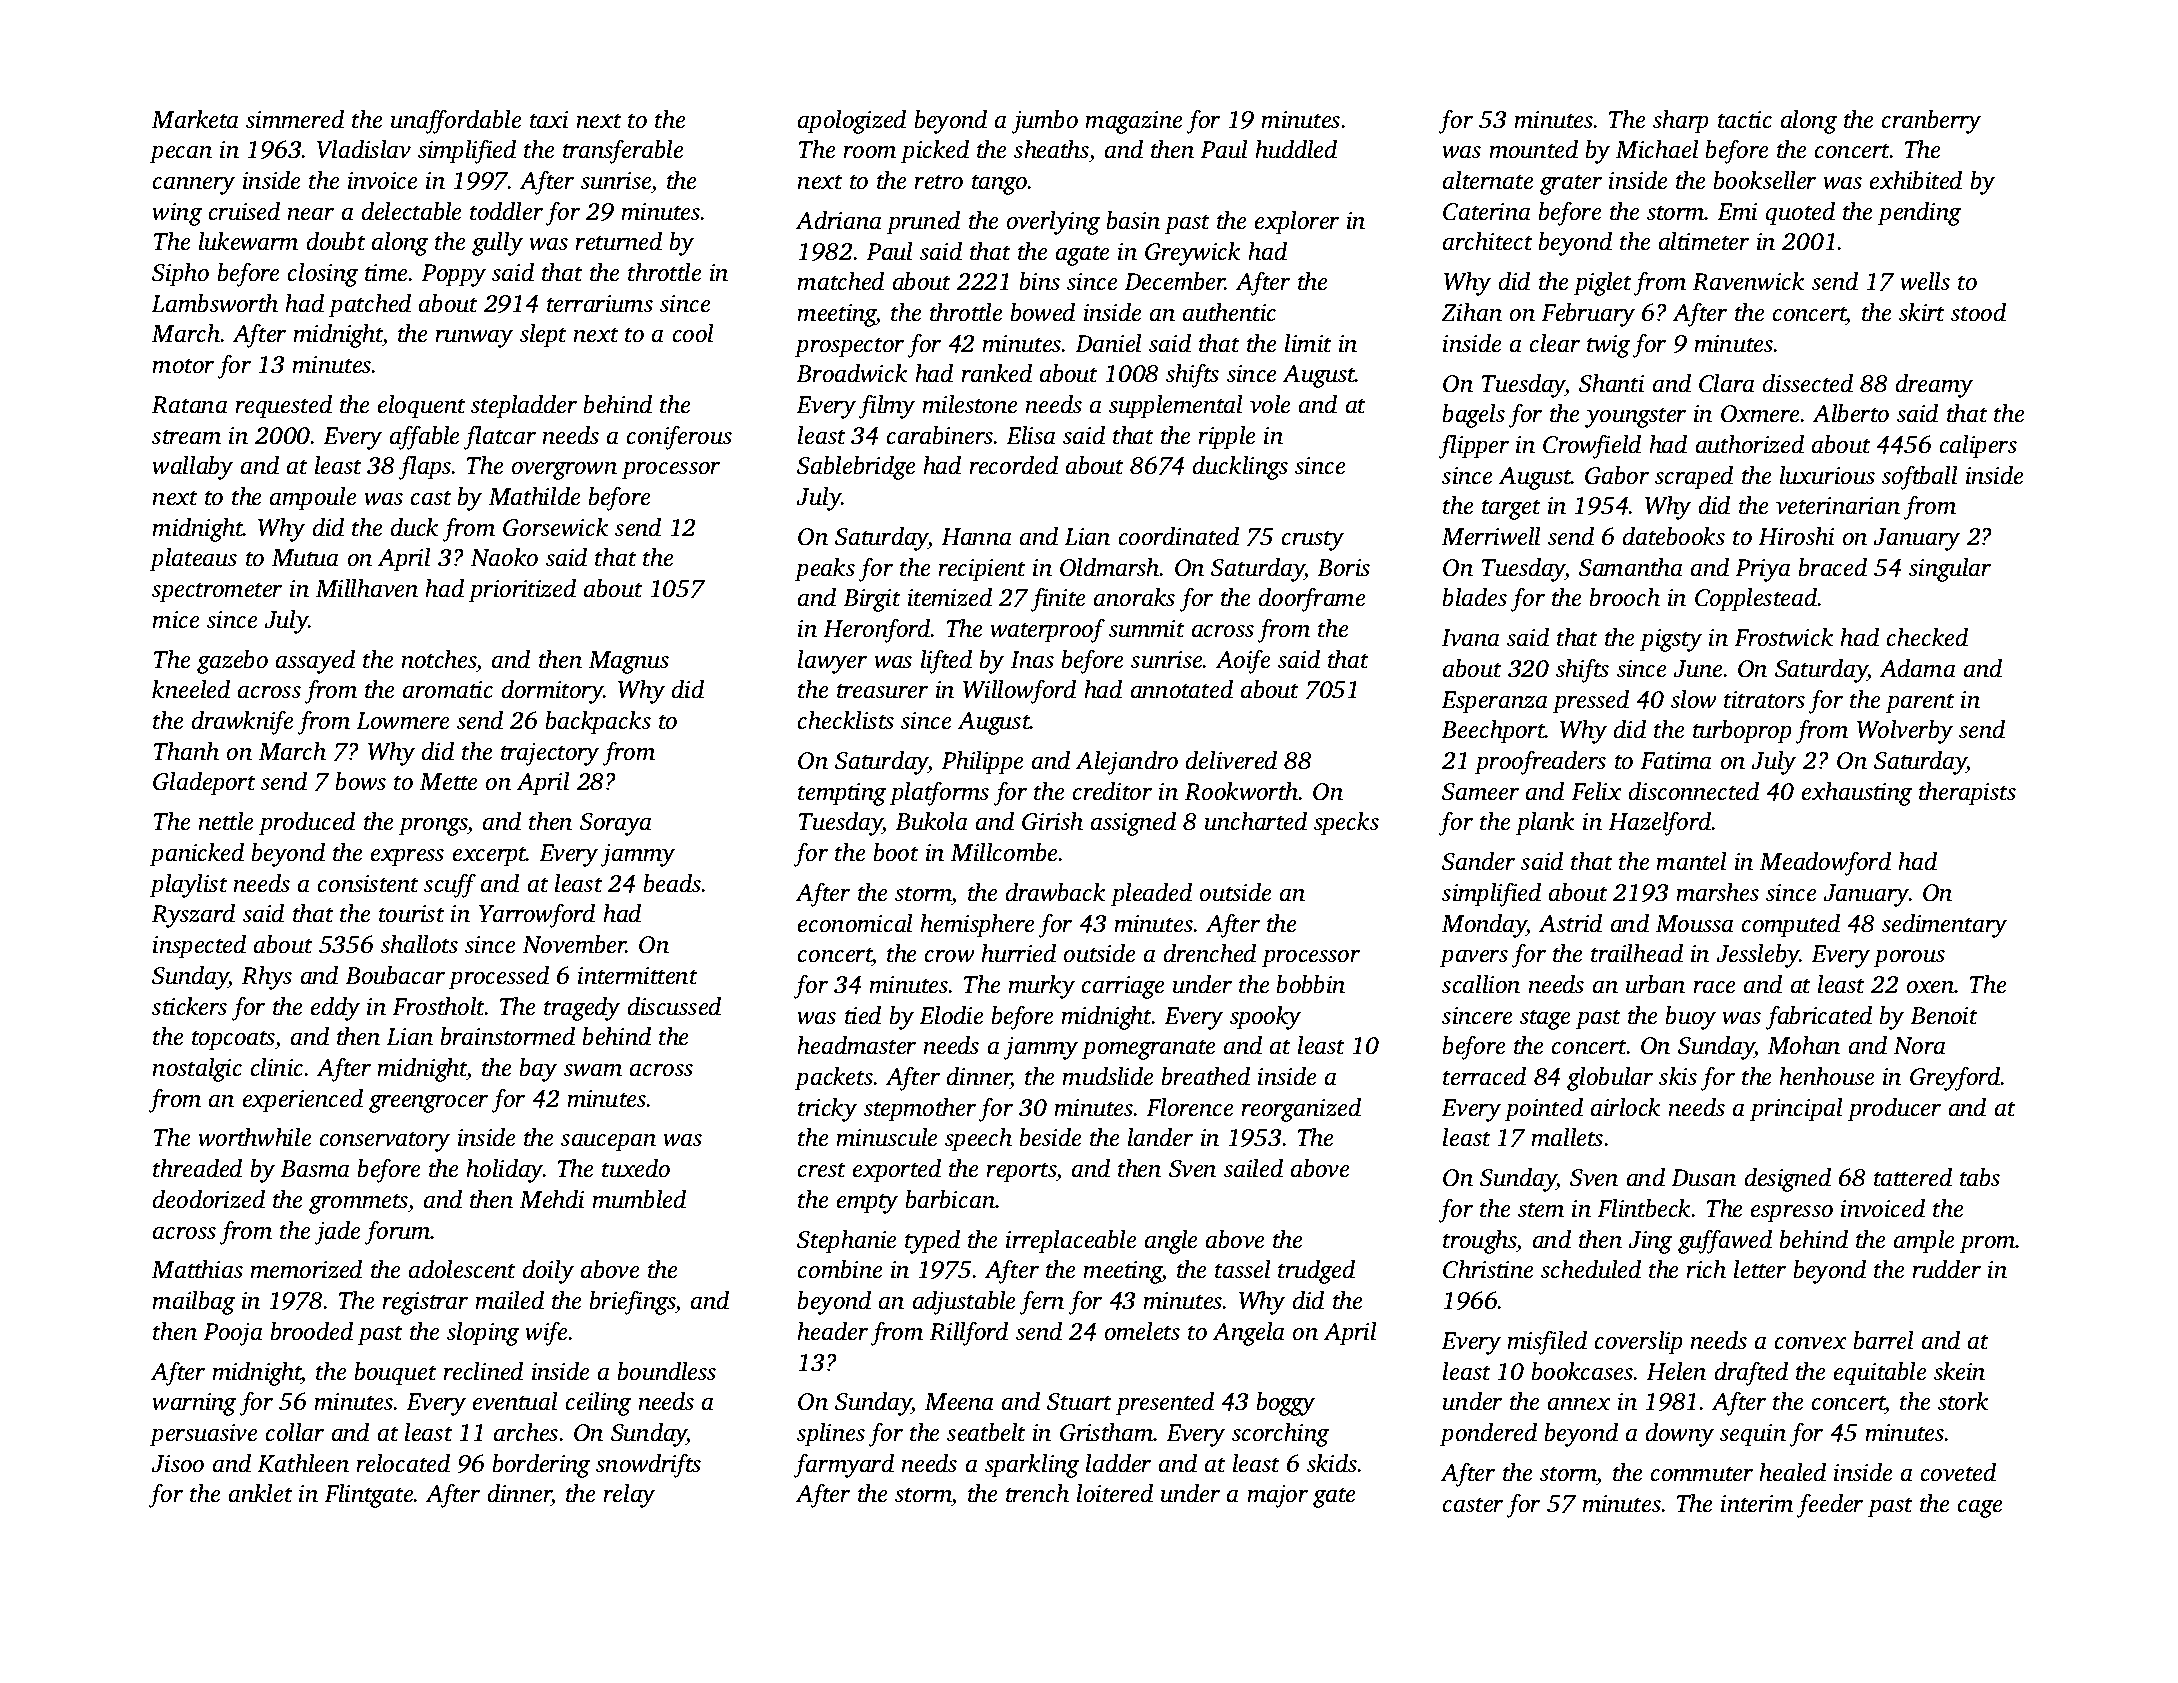 The width and height of the screenshot is (2178, 1683). What do you see at coordinates (193, 560) in the screenshot?
I see `plateaus` at bounding box center [193, 560].
